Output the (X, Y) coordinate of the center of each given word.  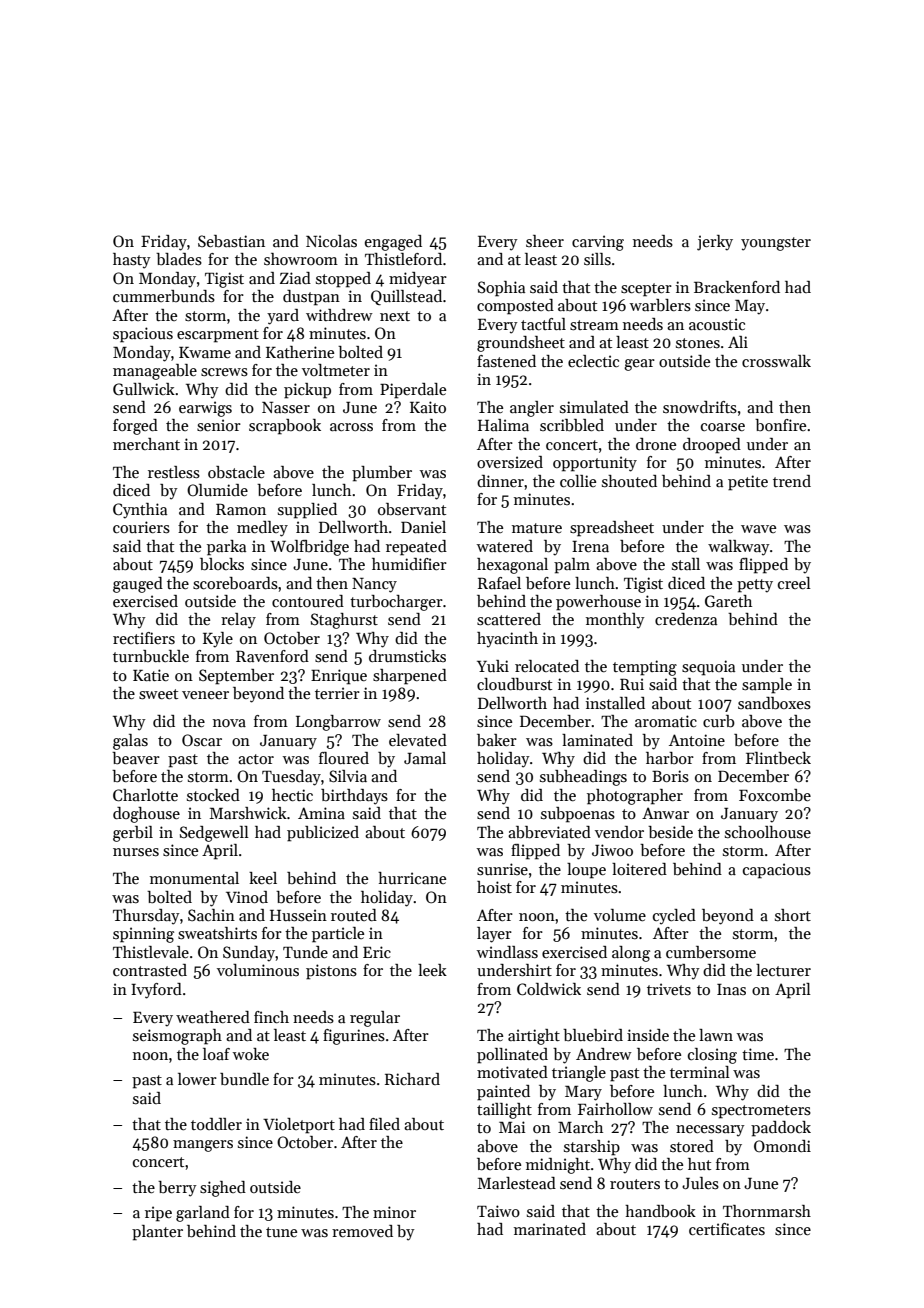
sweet (158, 694)
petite (748, 483)
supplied (307, 511)
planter (157, 1233)
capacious (777, 871)
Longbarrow (338, 723)
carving (598, 243)
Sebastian (231, 241)
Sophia (501, 289)
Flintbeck (778, 758)
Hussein (298, 915)
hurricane (412, 878)
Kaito (428, 407)
